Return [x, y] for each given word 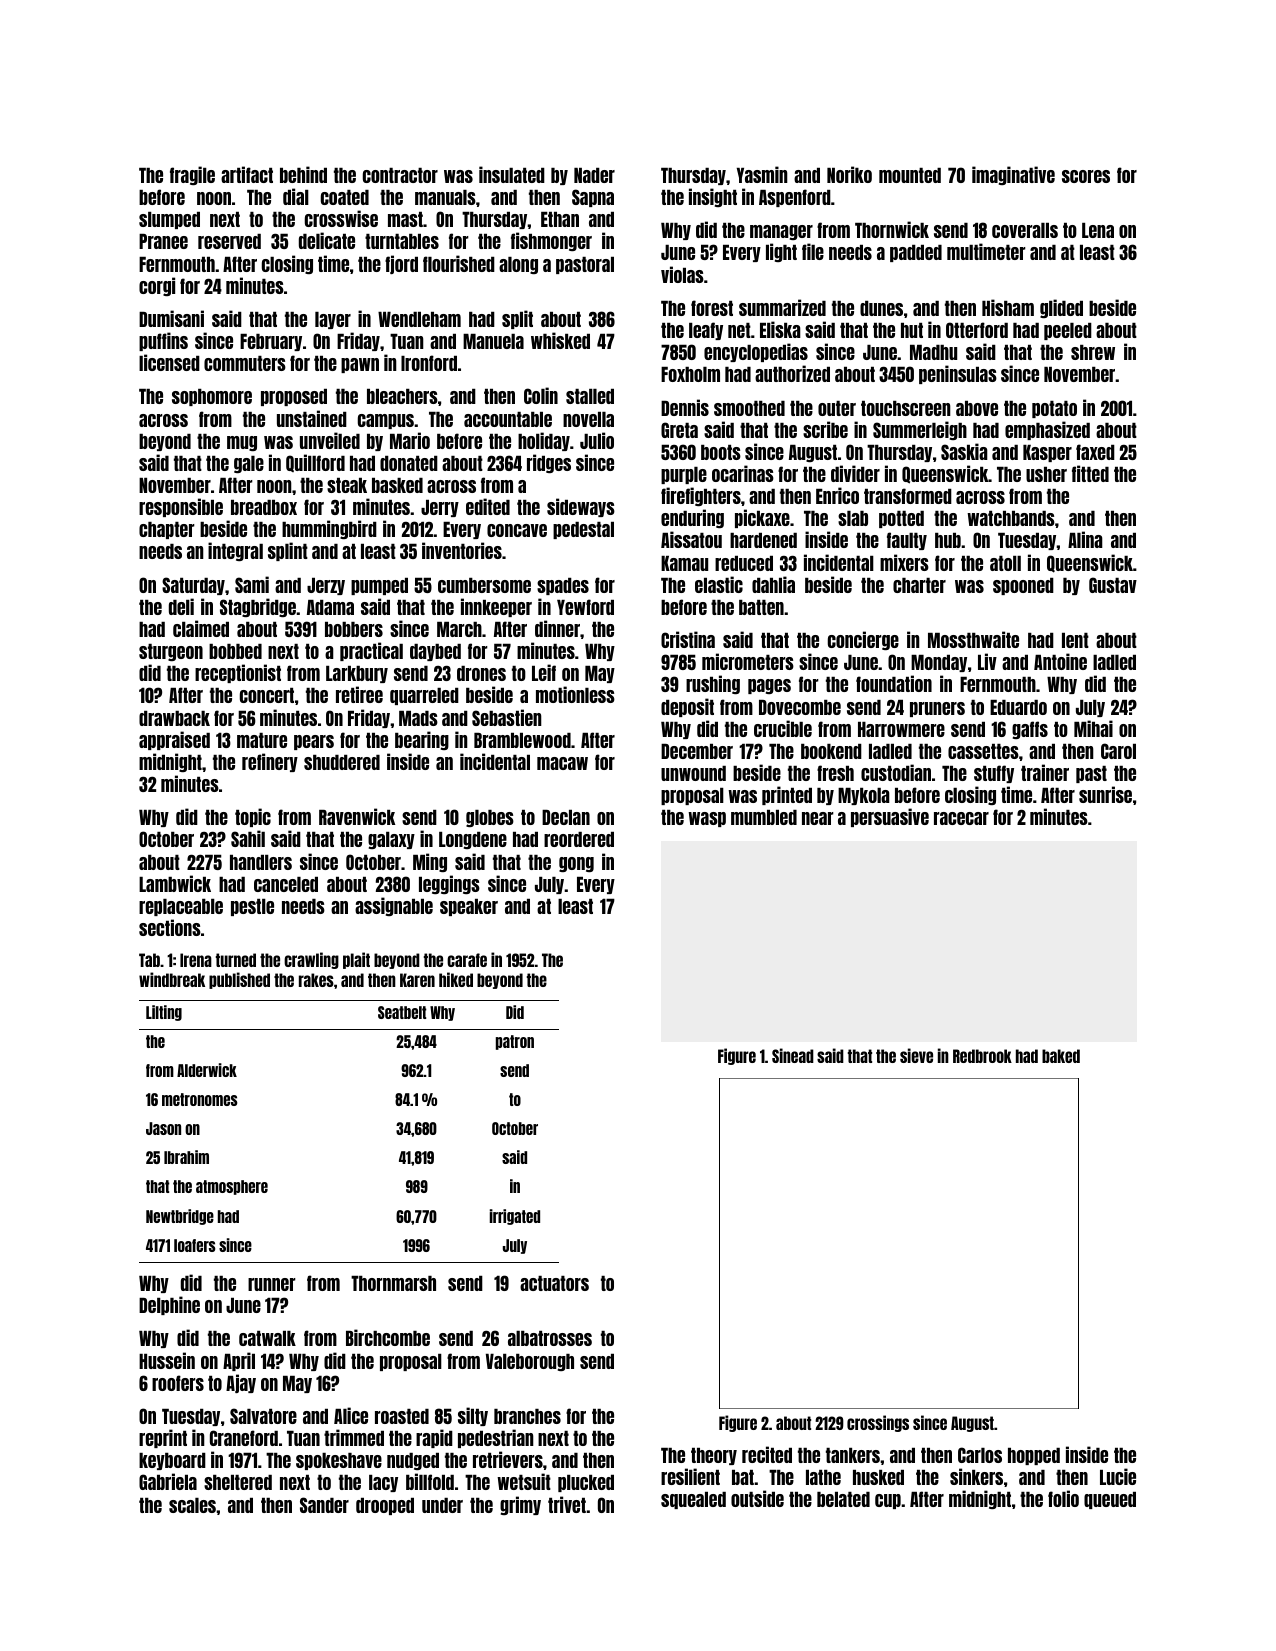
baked [1061, 1056]
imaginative [1013, 175]
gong [576, 864]
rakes [316, 980]
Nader [594, 175]
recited [767, 1454]
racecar [961, 818]
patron [515, 1042]
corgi [157, 286]
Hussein [167, 1360]
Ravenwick [357, 816]
